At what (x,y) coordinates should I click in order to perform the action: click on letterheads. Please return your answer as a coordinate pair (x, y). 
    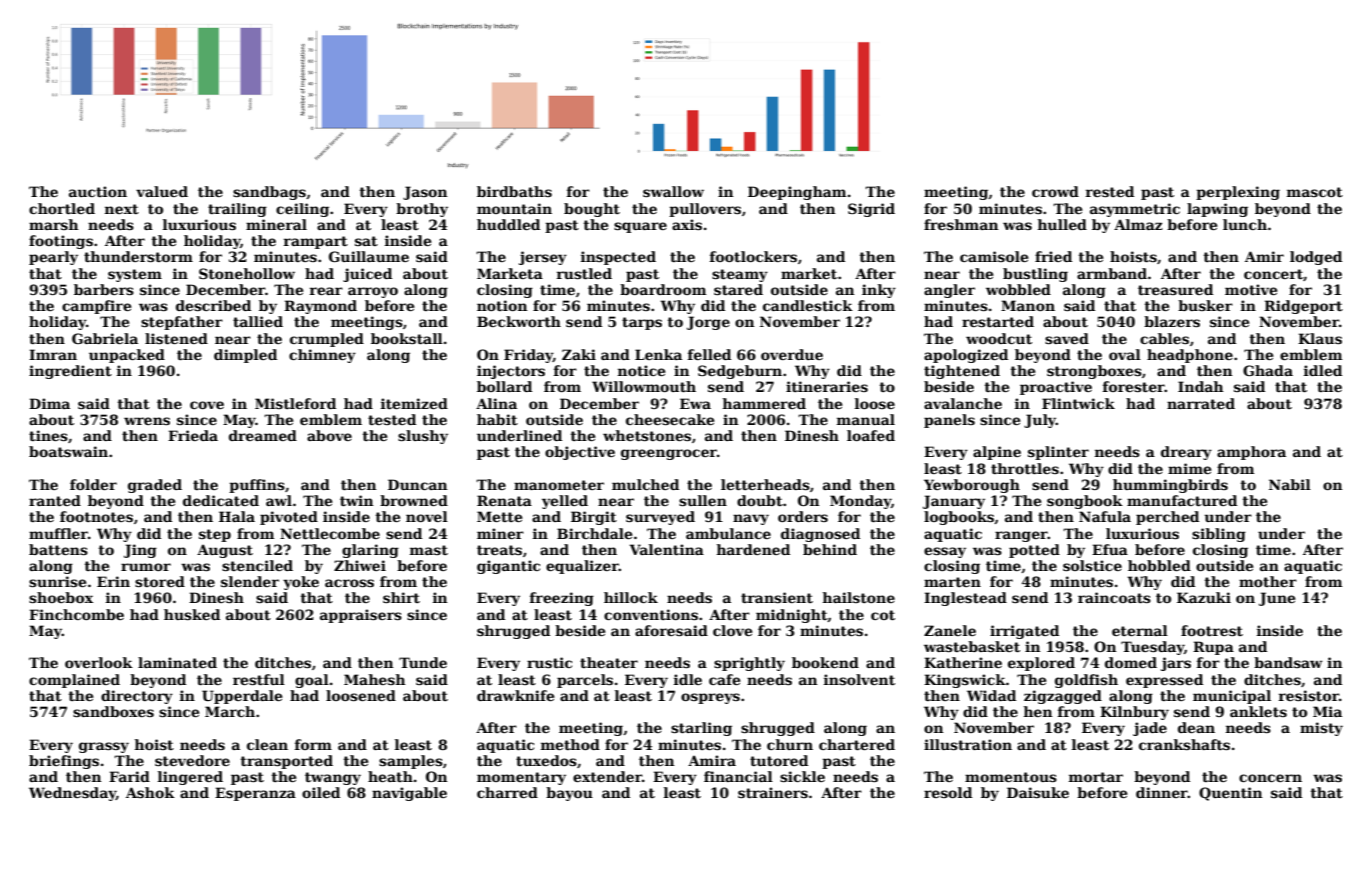
    Looking at the image, I should click on (765, 484).
